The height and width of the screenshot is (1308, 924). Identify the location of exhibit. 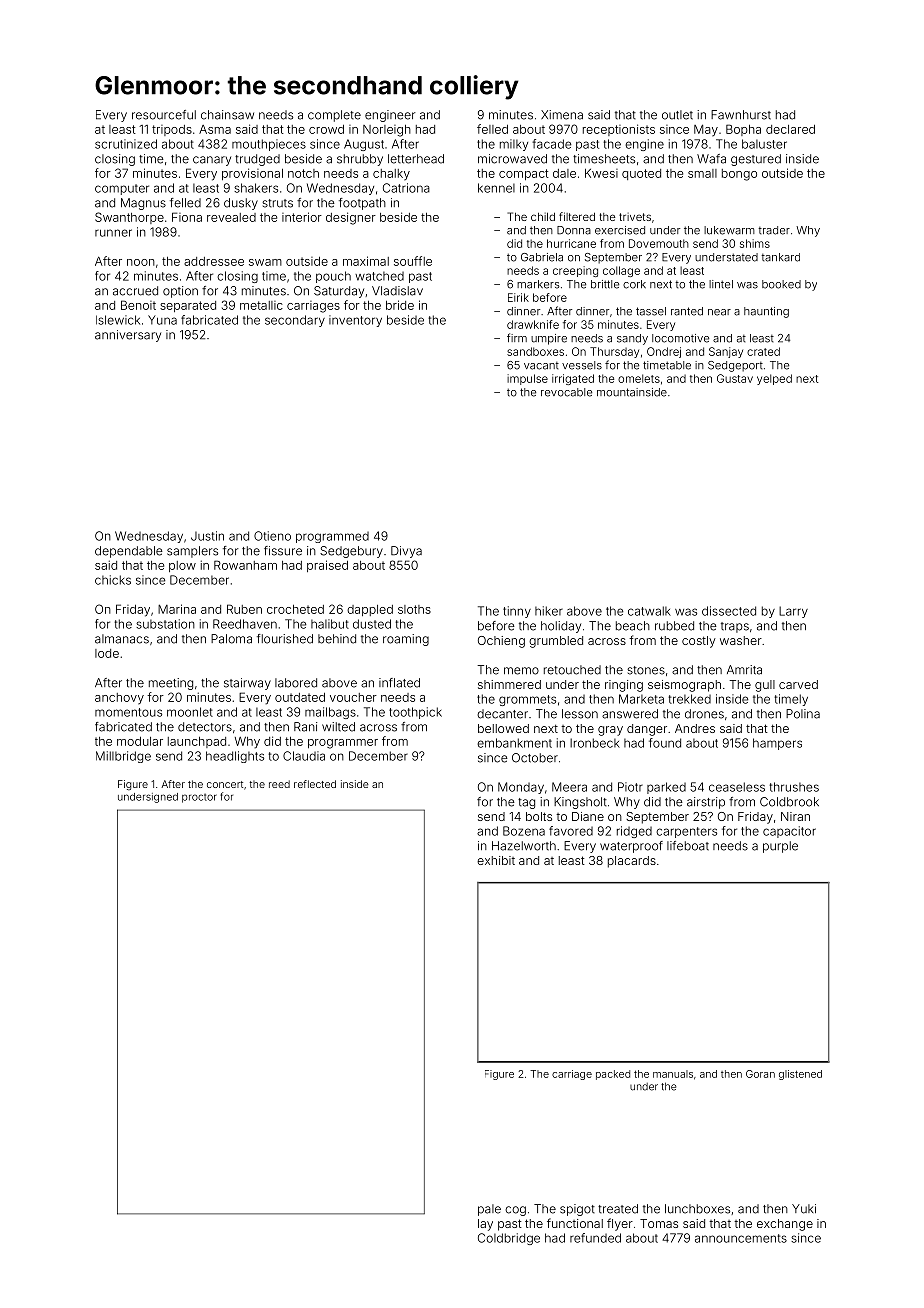
(496, 860).
